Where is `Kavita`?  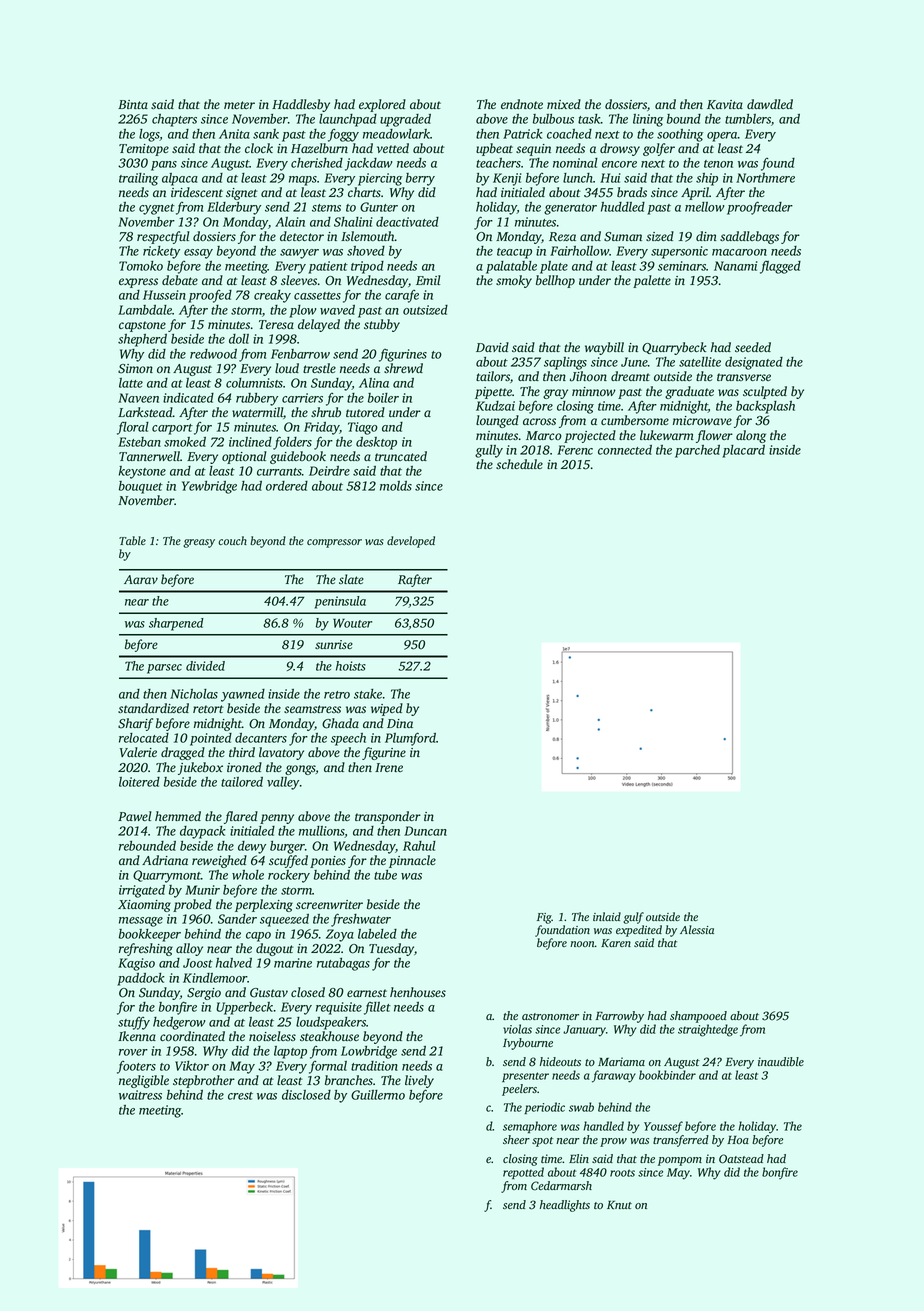
Kavita is located at coordinates (725, 104).
